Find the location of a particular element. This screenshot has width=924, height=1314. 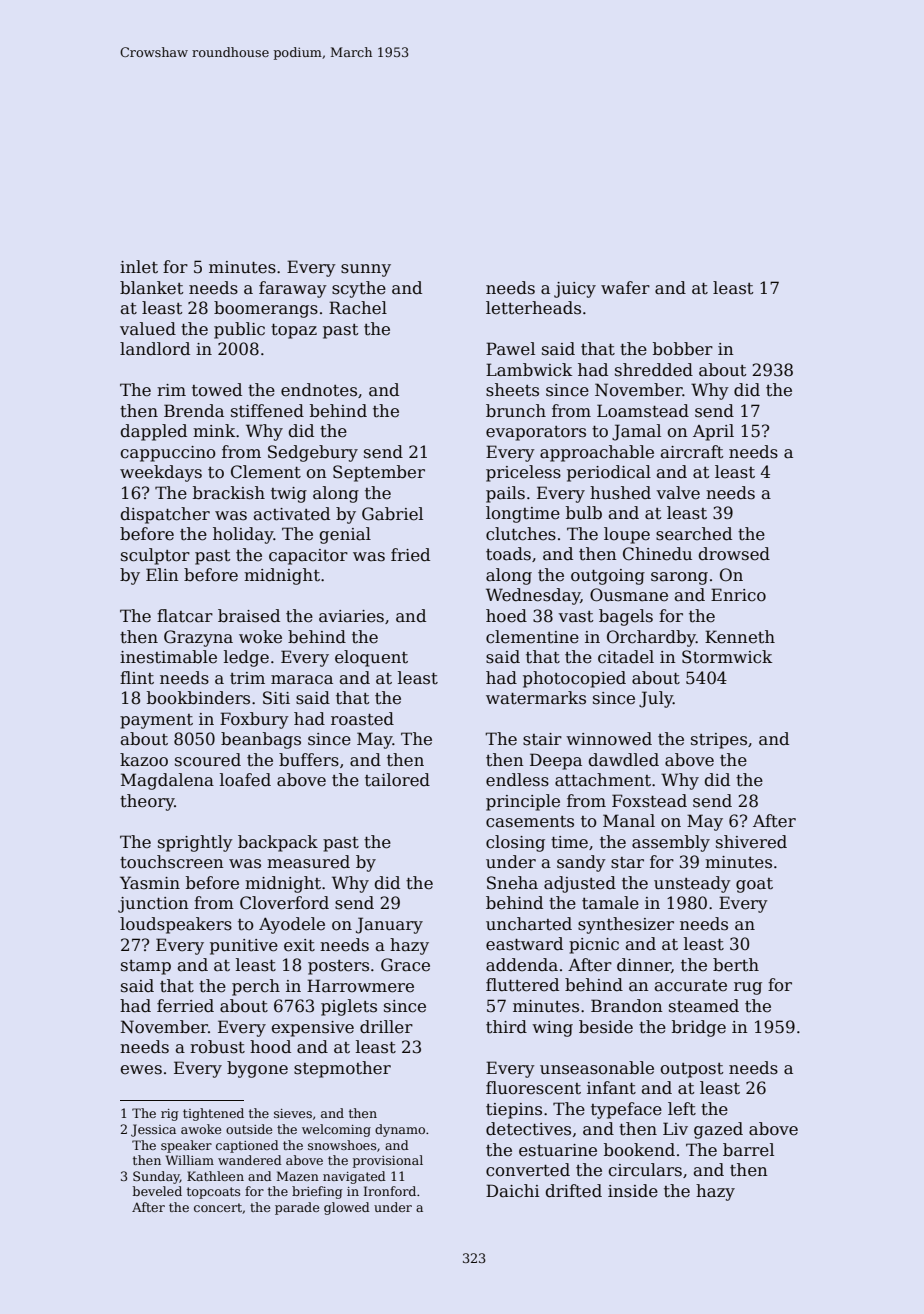

bygone is located at coordinates (257, 1069).
